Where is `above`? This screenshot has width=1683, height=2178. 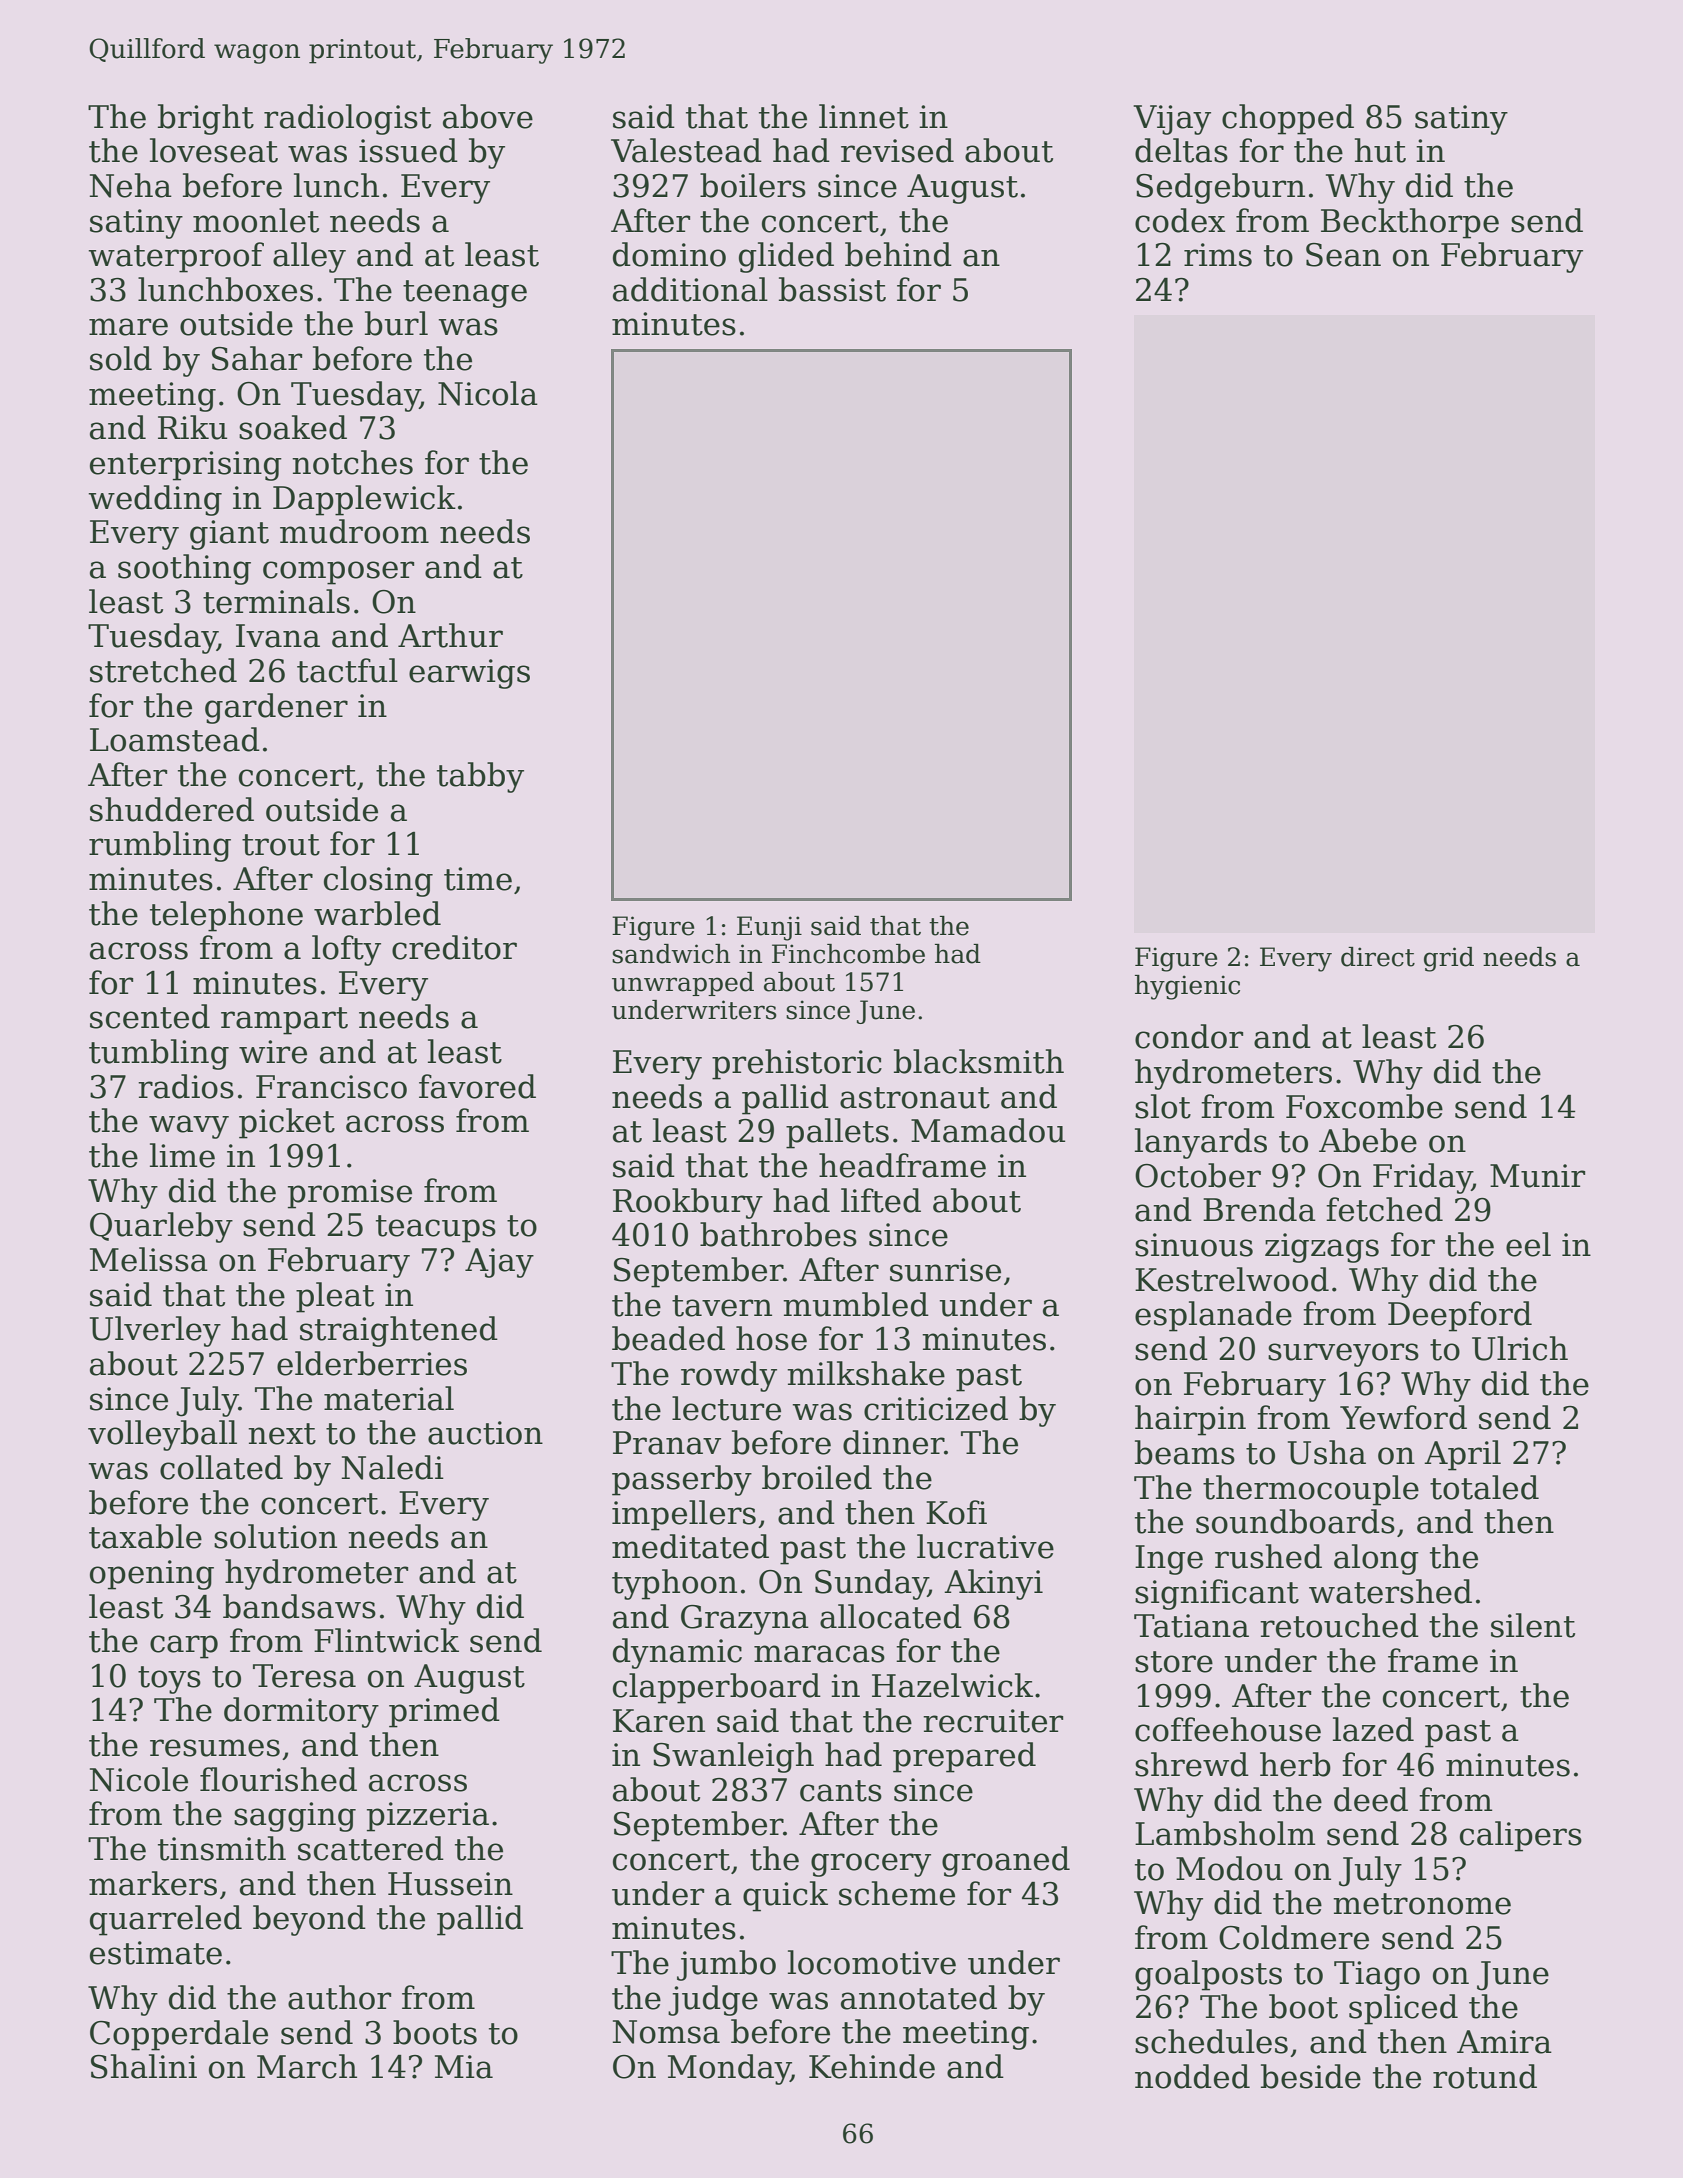 above is located at coordinates (488, 116).
